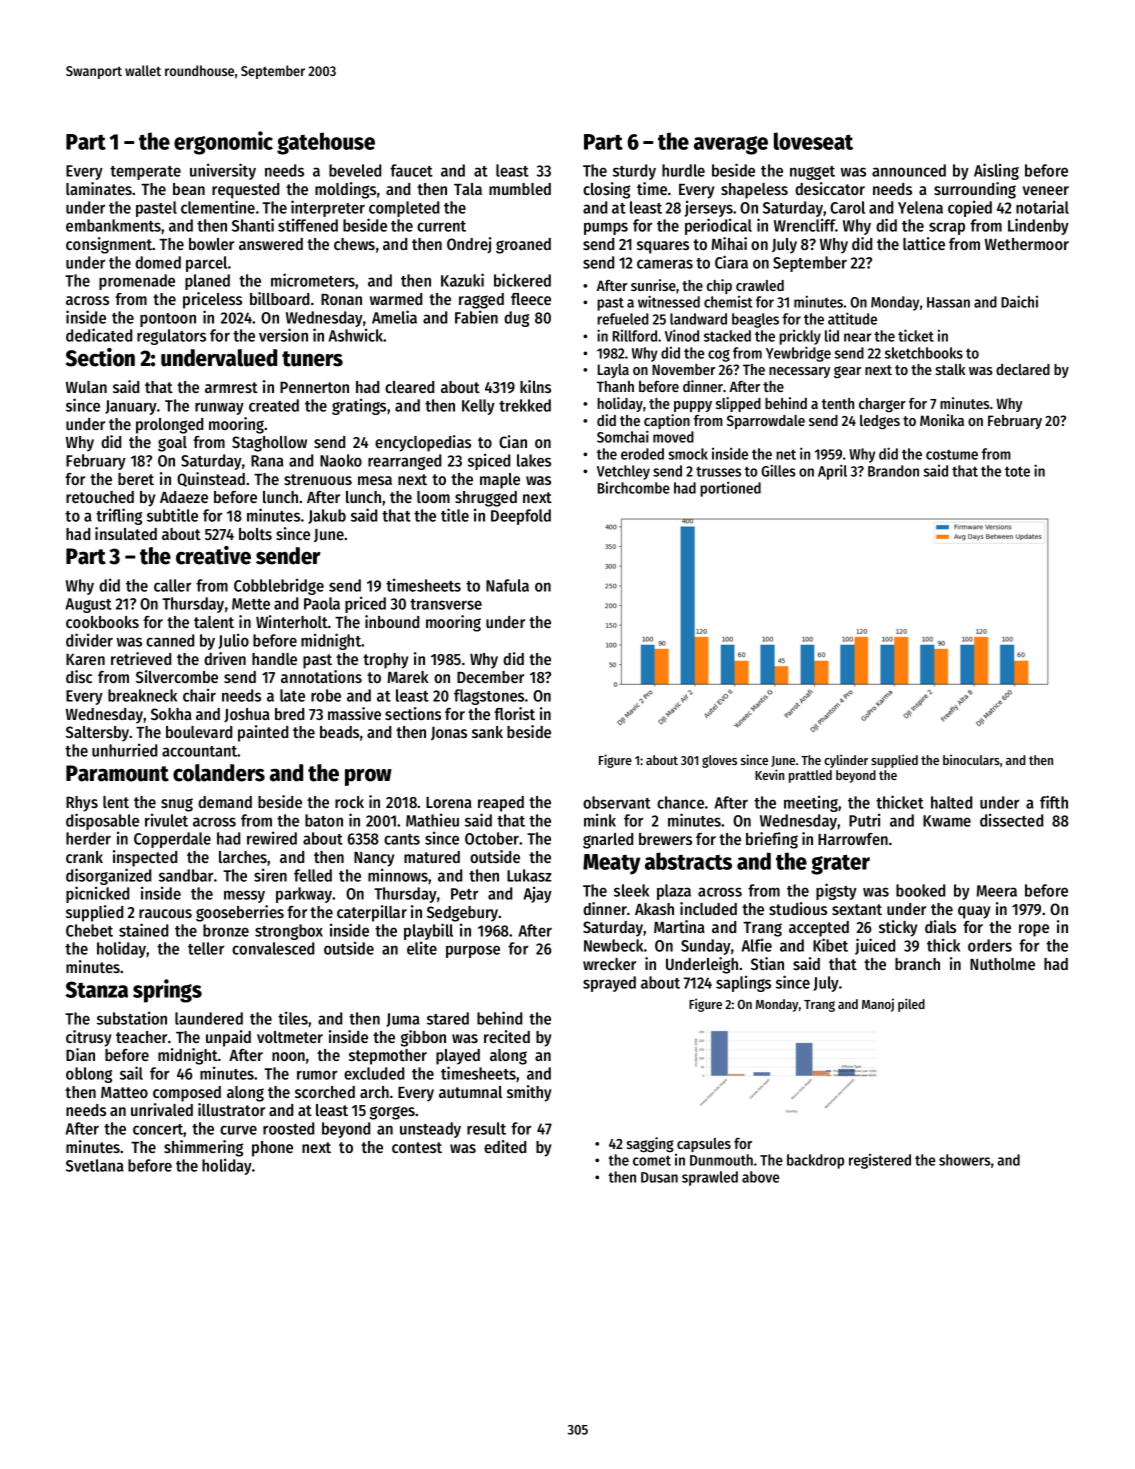  I want to click on Nafula, so click(507, 585).
